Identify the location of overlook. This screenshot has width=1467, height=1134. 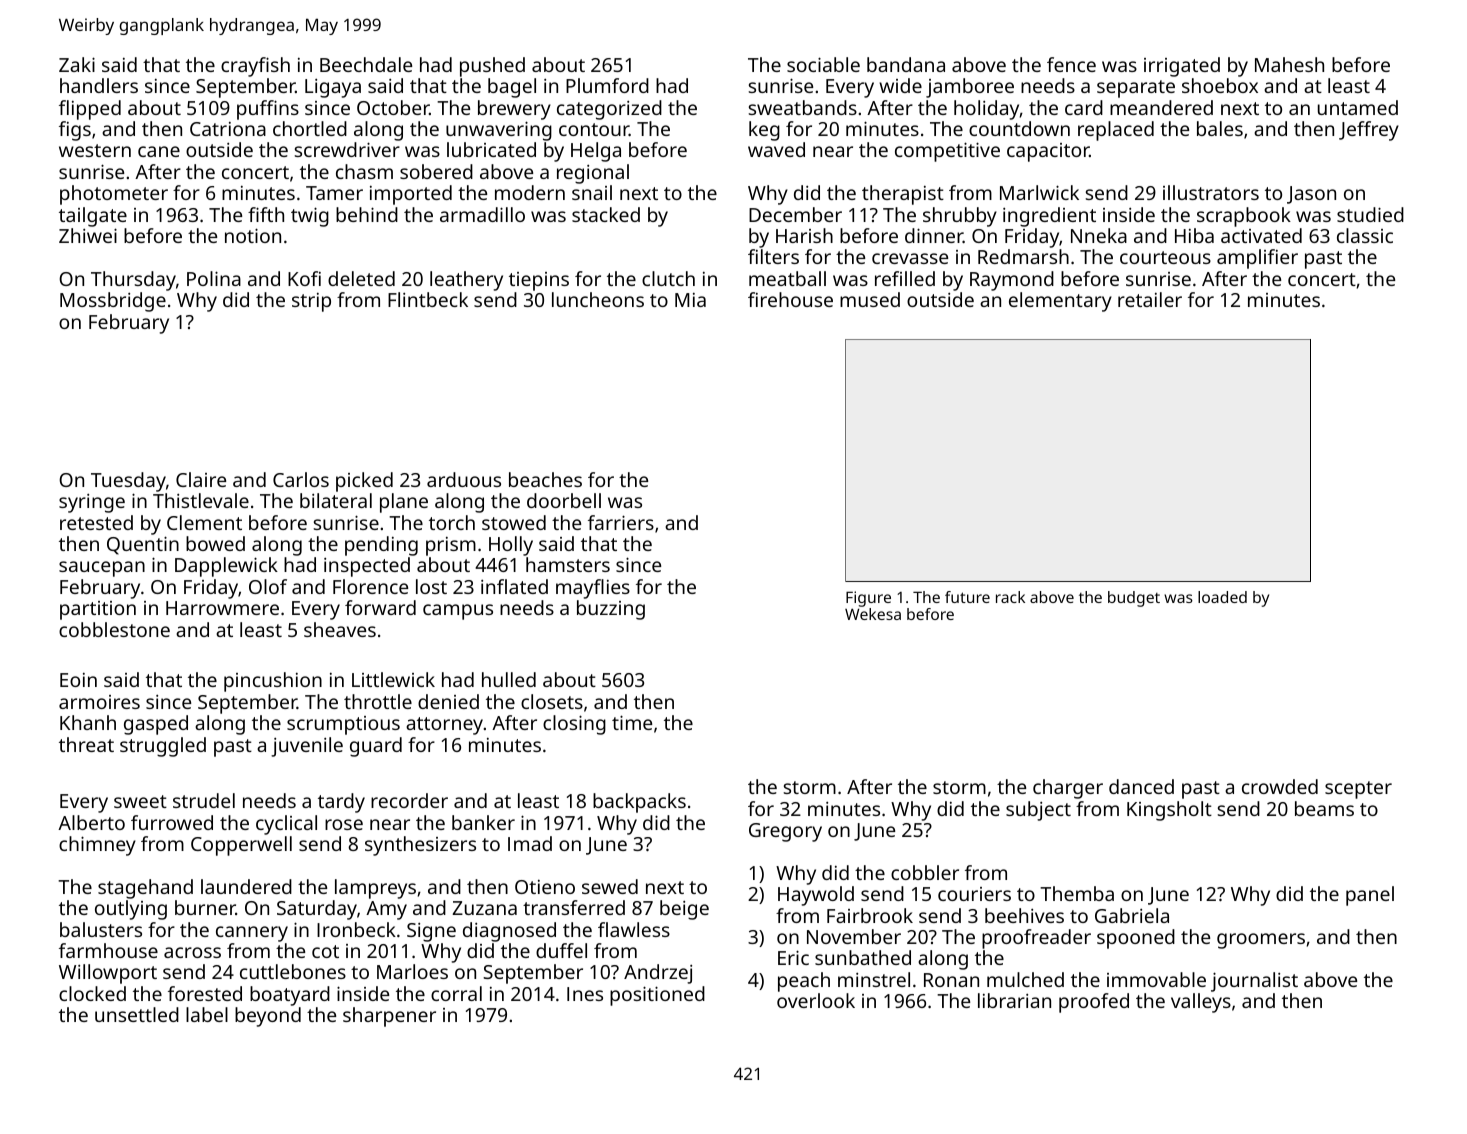
(816, 1000).
